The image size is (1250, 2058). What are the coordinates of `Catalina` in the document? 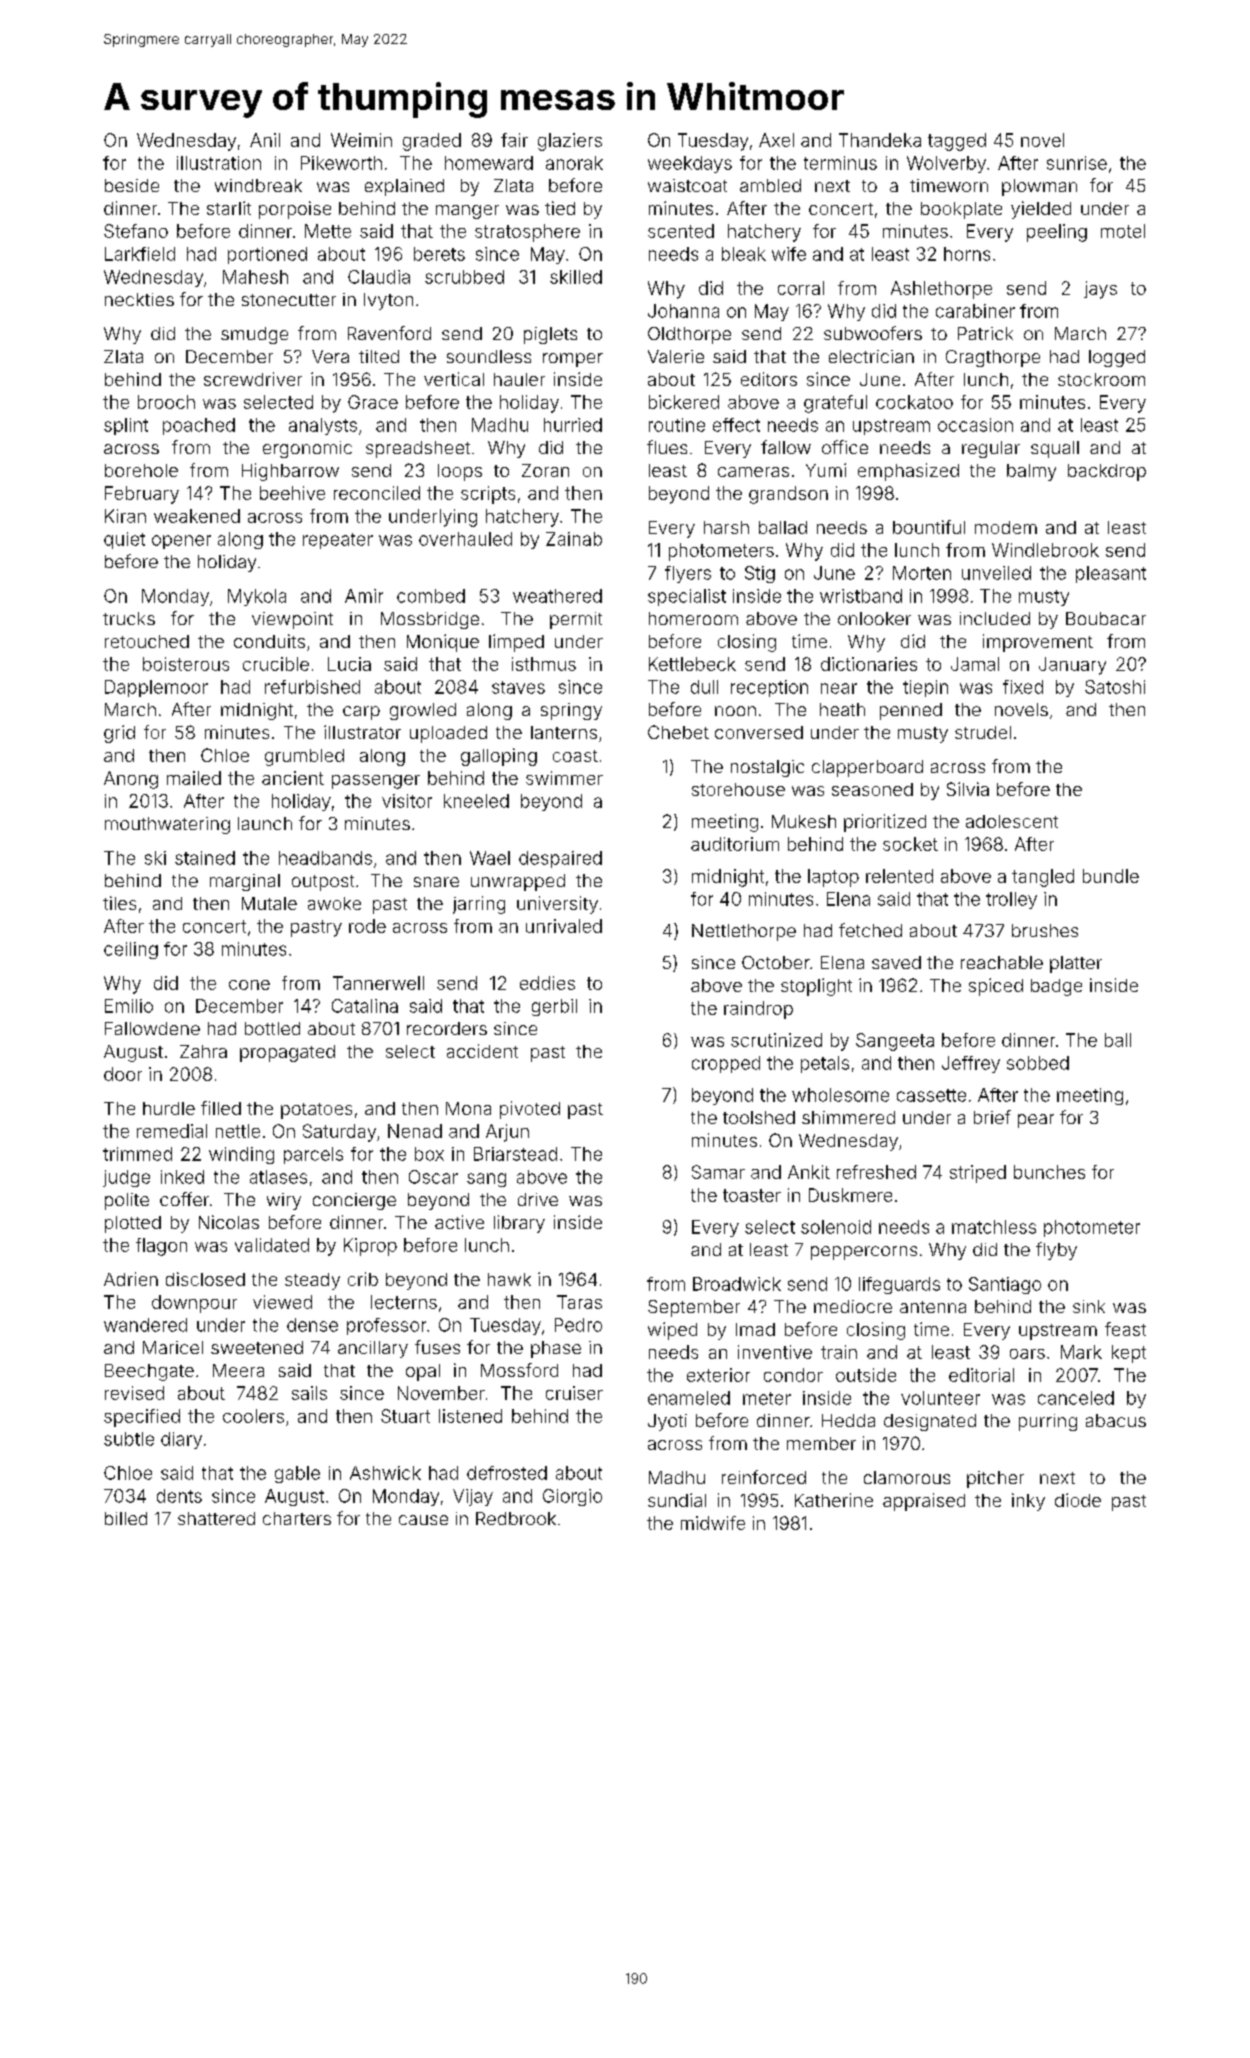 It's located at (365, 1006).
